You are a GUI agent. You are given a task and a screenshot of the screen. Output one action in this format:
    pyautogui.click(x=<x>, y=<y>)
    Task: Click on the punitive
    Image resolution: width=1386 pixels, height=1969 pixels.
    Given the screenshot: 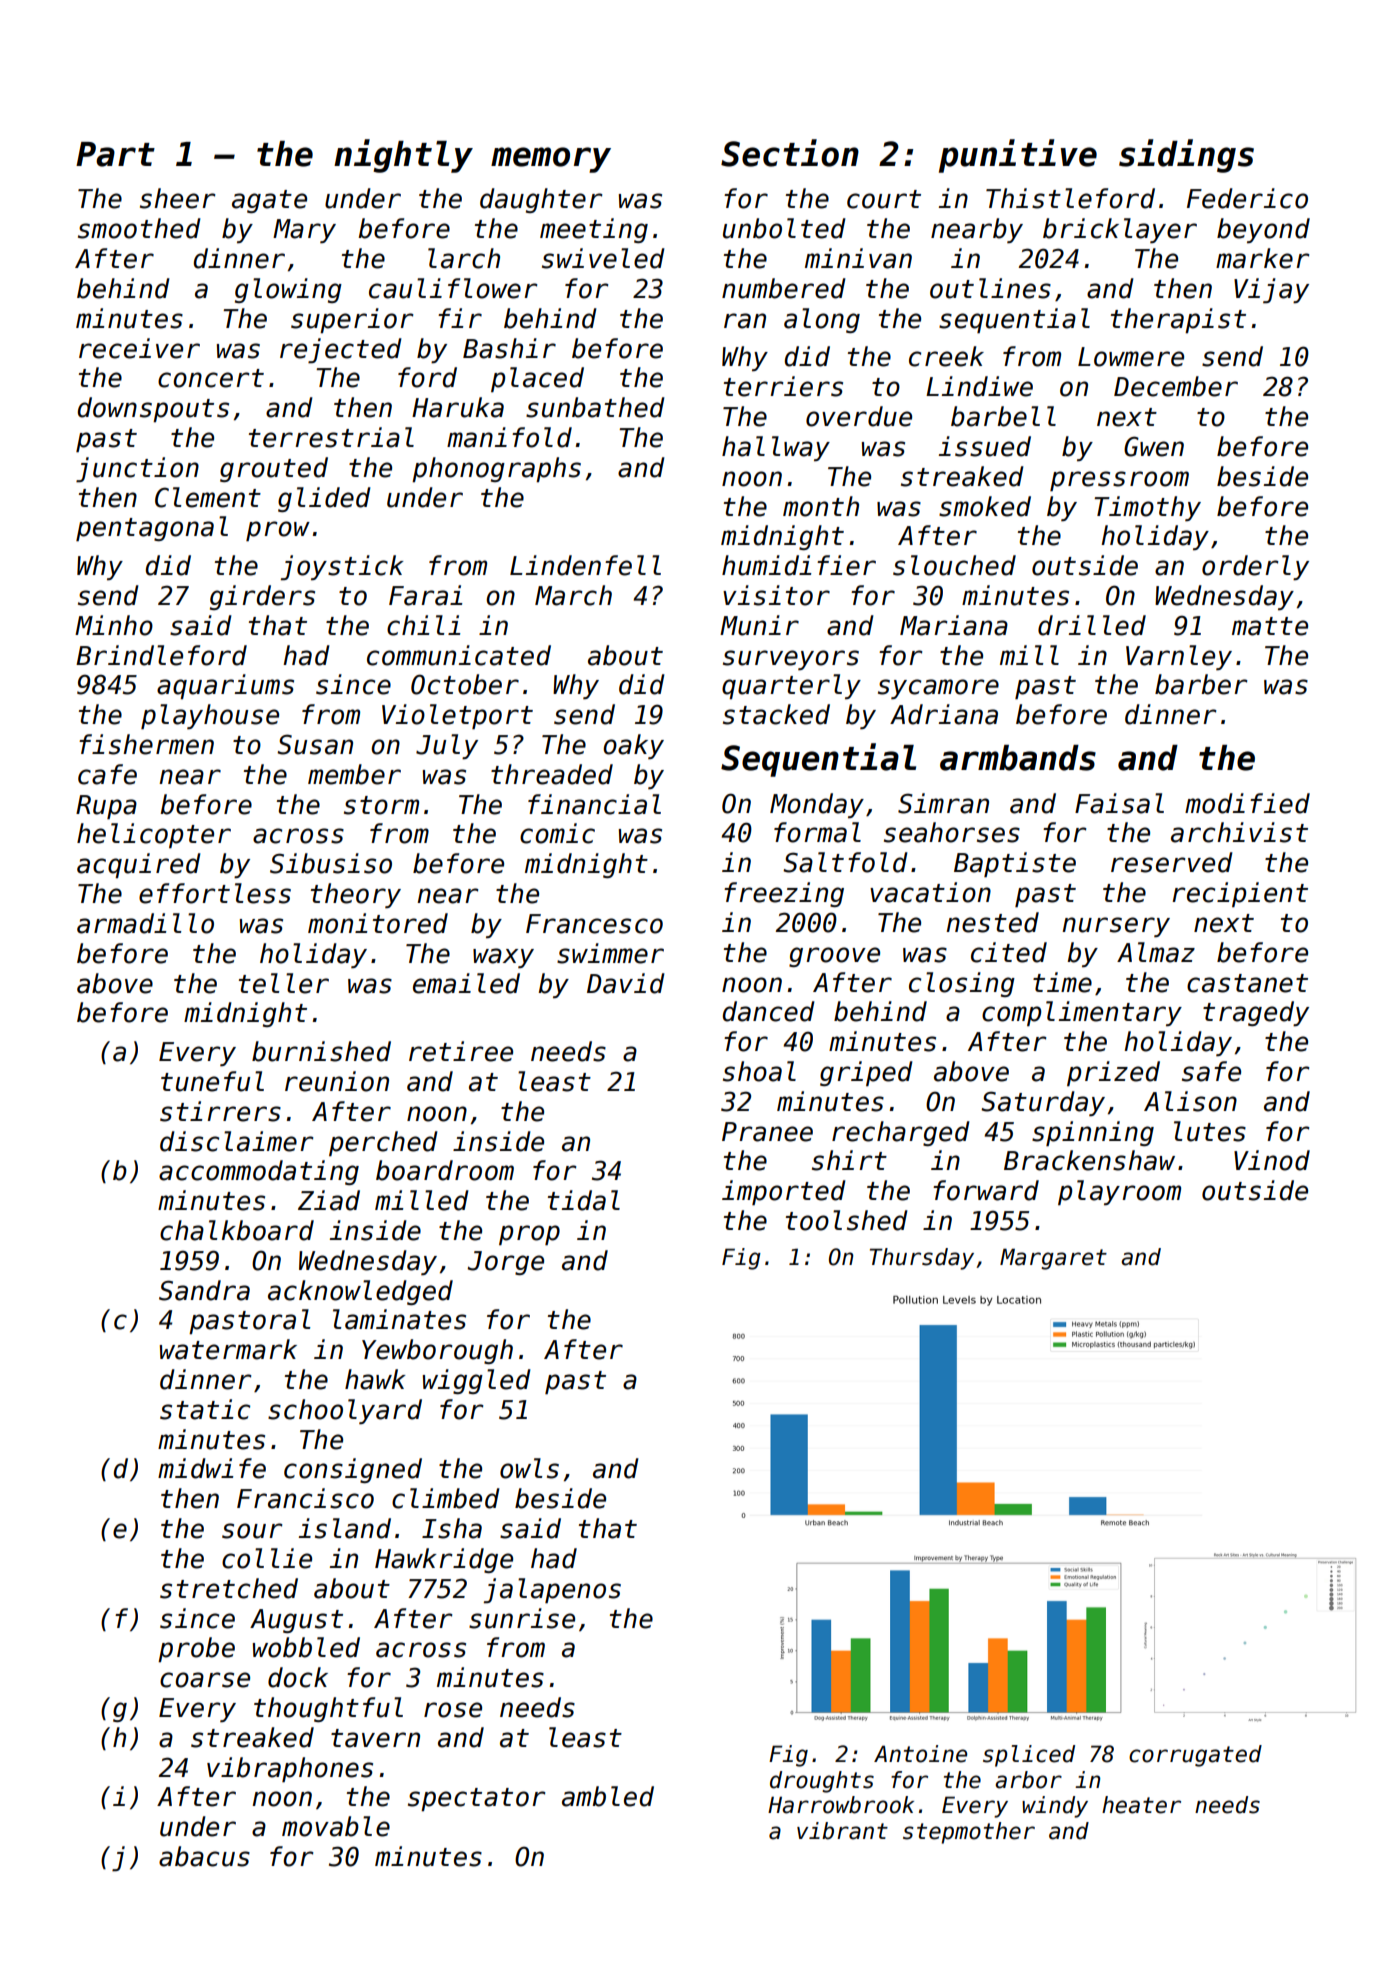 What is the action you would take?
    pyautogui.click(x=1018, y=156)
